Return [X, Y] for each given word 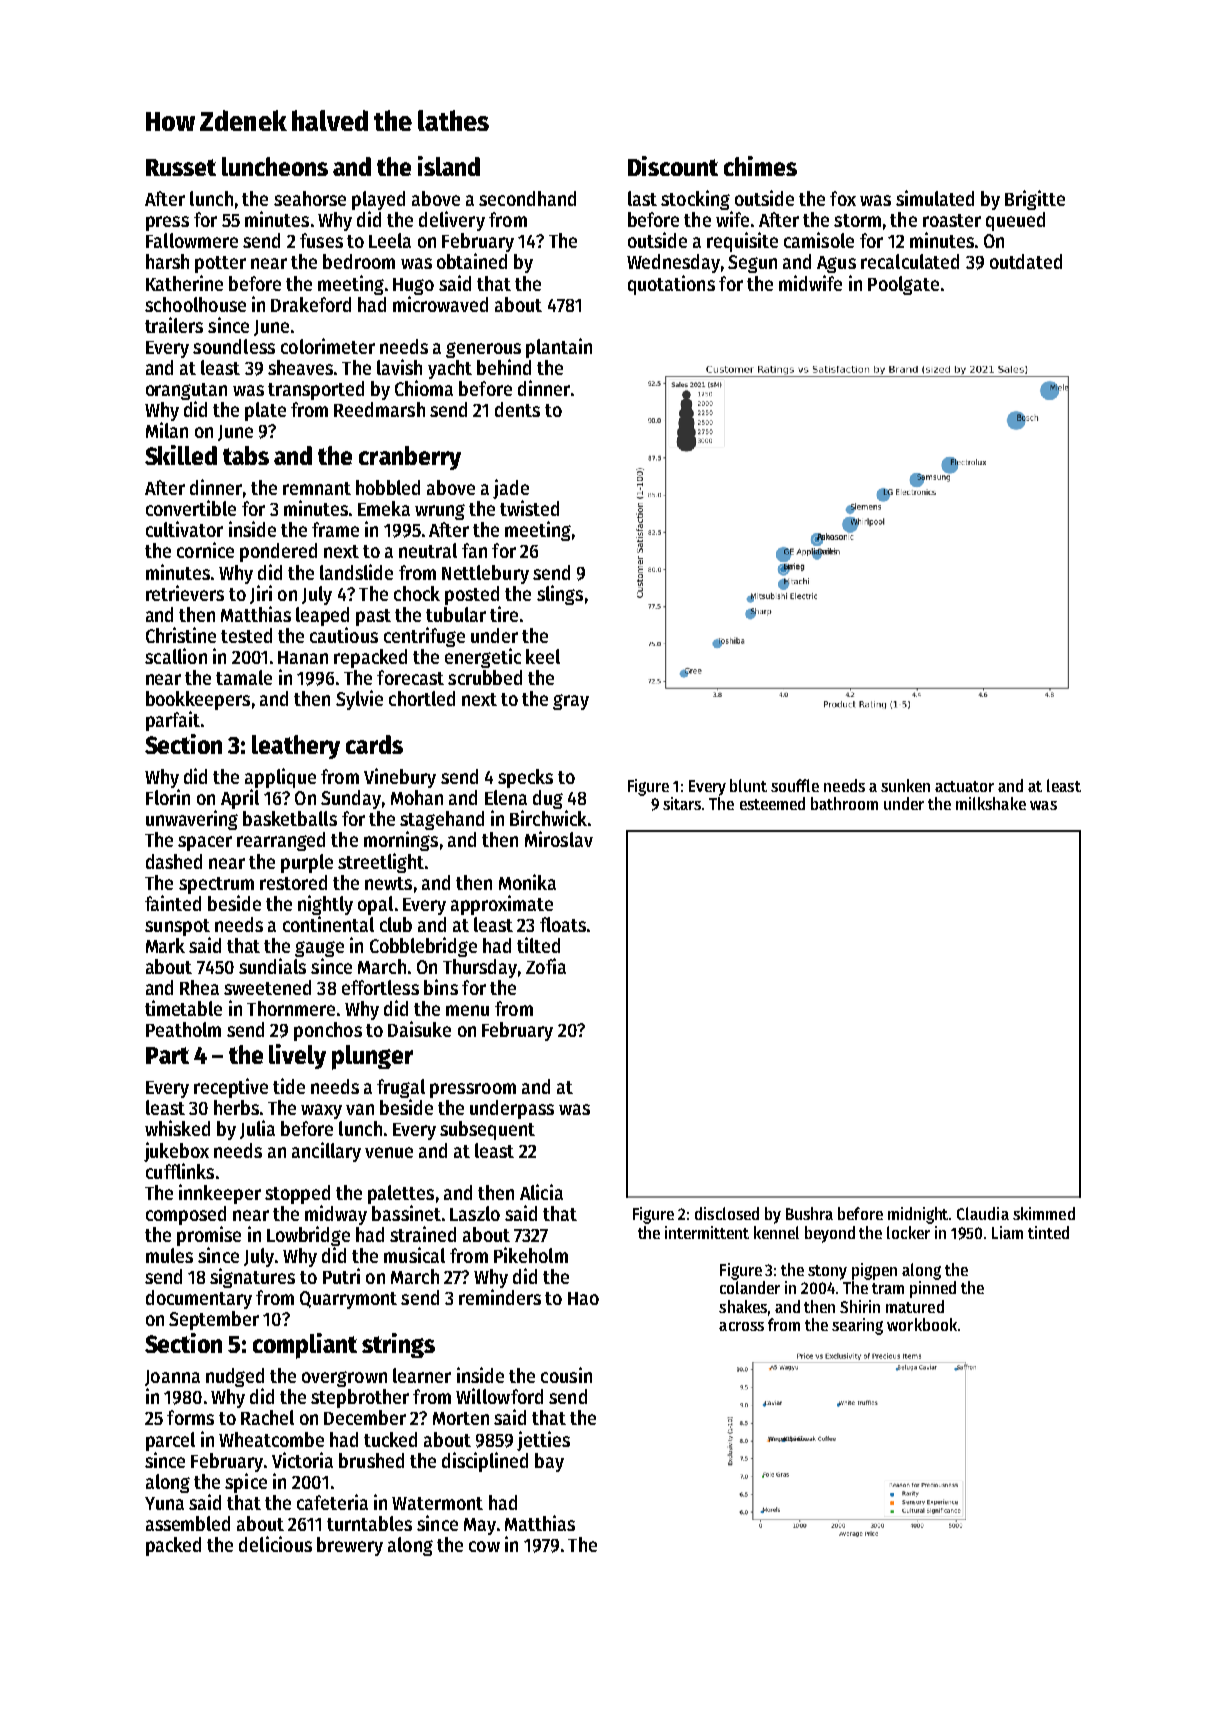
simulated [935, 198]
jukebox [176, 1152]
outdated [1026, 261]
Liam [1007, 1232]
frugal [401, 1088]
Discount [673, 166]
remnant [317, 488]
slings [560, 595]
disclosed [727, 1213]
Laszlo [475, 1213]
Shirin [860, 1306]
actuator [964, 786]
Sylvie [359, 700]
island [449, 166]
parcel [170, 1441]
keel [543, 656]
